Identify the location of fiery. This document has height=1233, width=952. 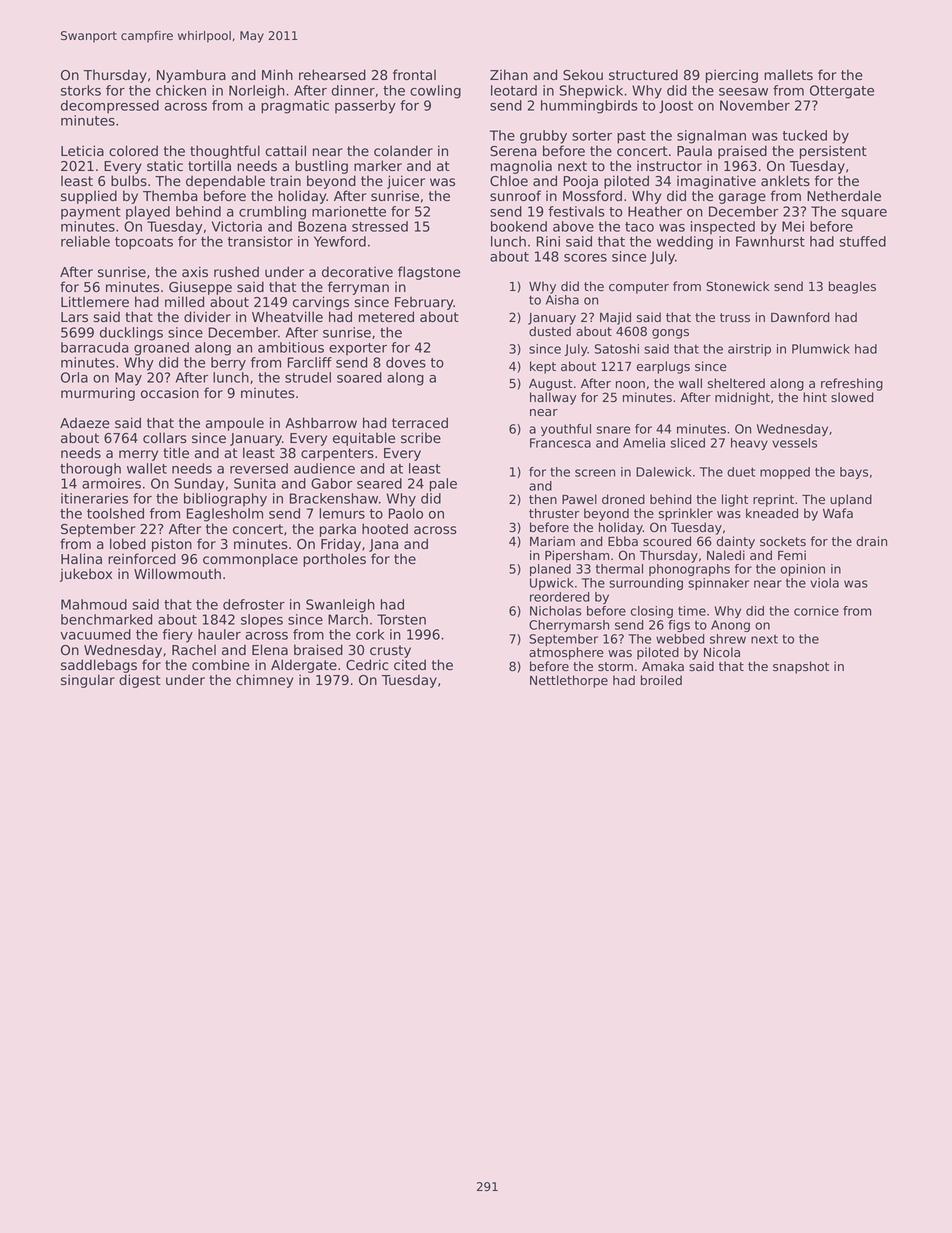
(177, 636).
